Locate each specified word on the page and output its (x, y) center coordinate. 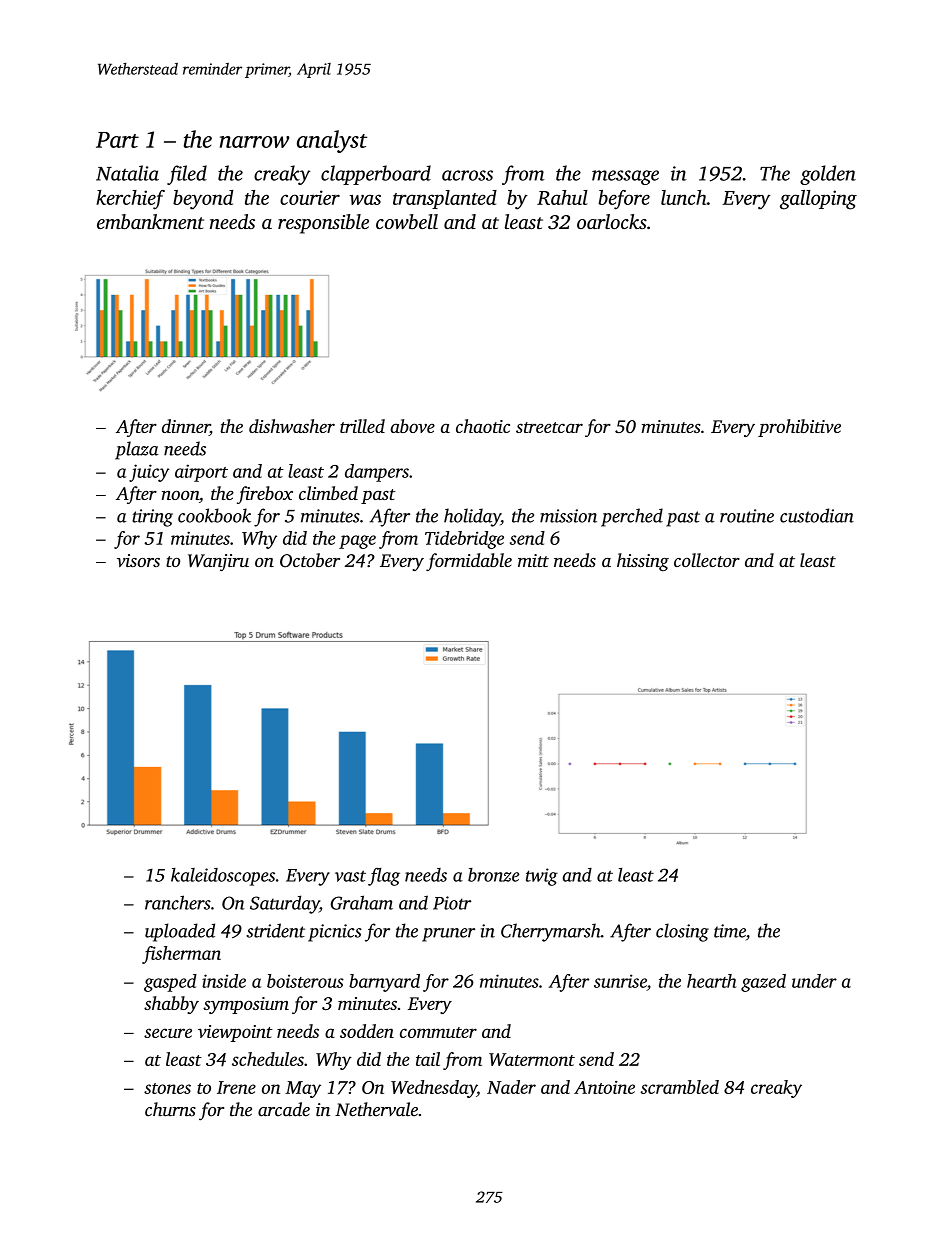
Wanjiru (218, 562)
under (814, 981)
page (357, 542)
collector (707, 560)
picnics (335, 933)
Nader (511, 1087)
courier (310, 197)
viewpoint (235, 1033)
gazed (763, 983)
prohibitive (799, 428)
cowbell (407, 221)
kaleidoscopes (223, 877)
